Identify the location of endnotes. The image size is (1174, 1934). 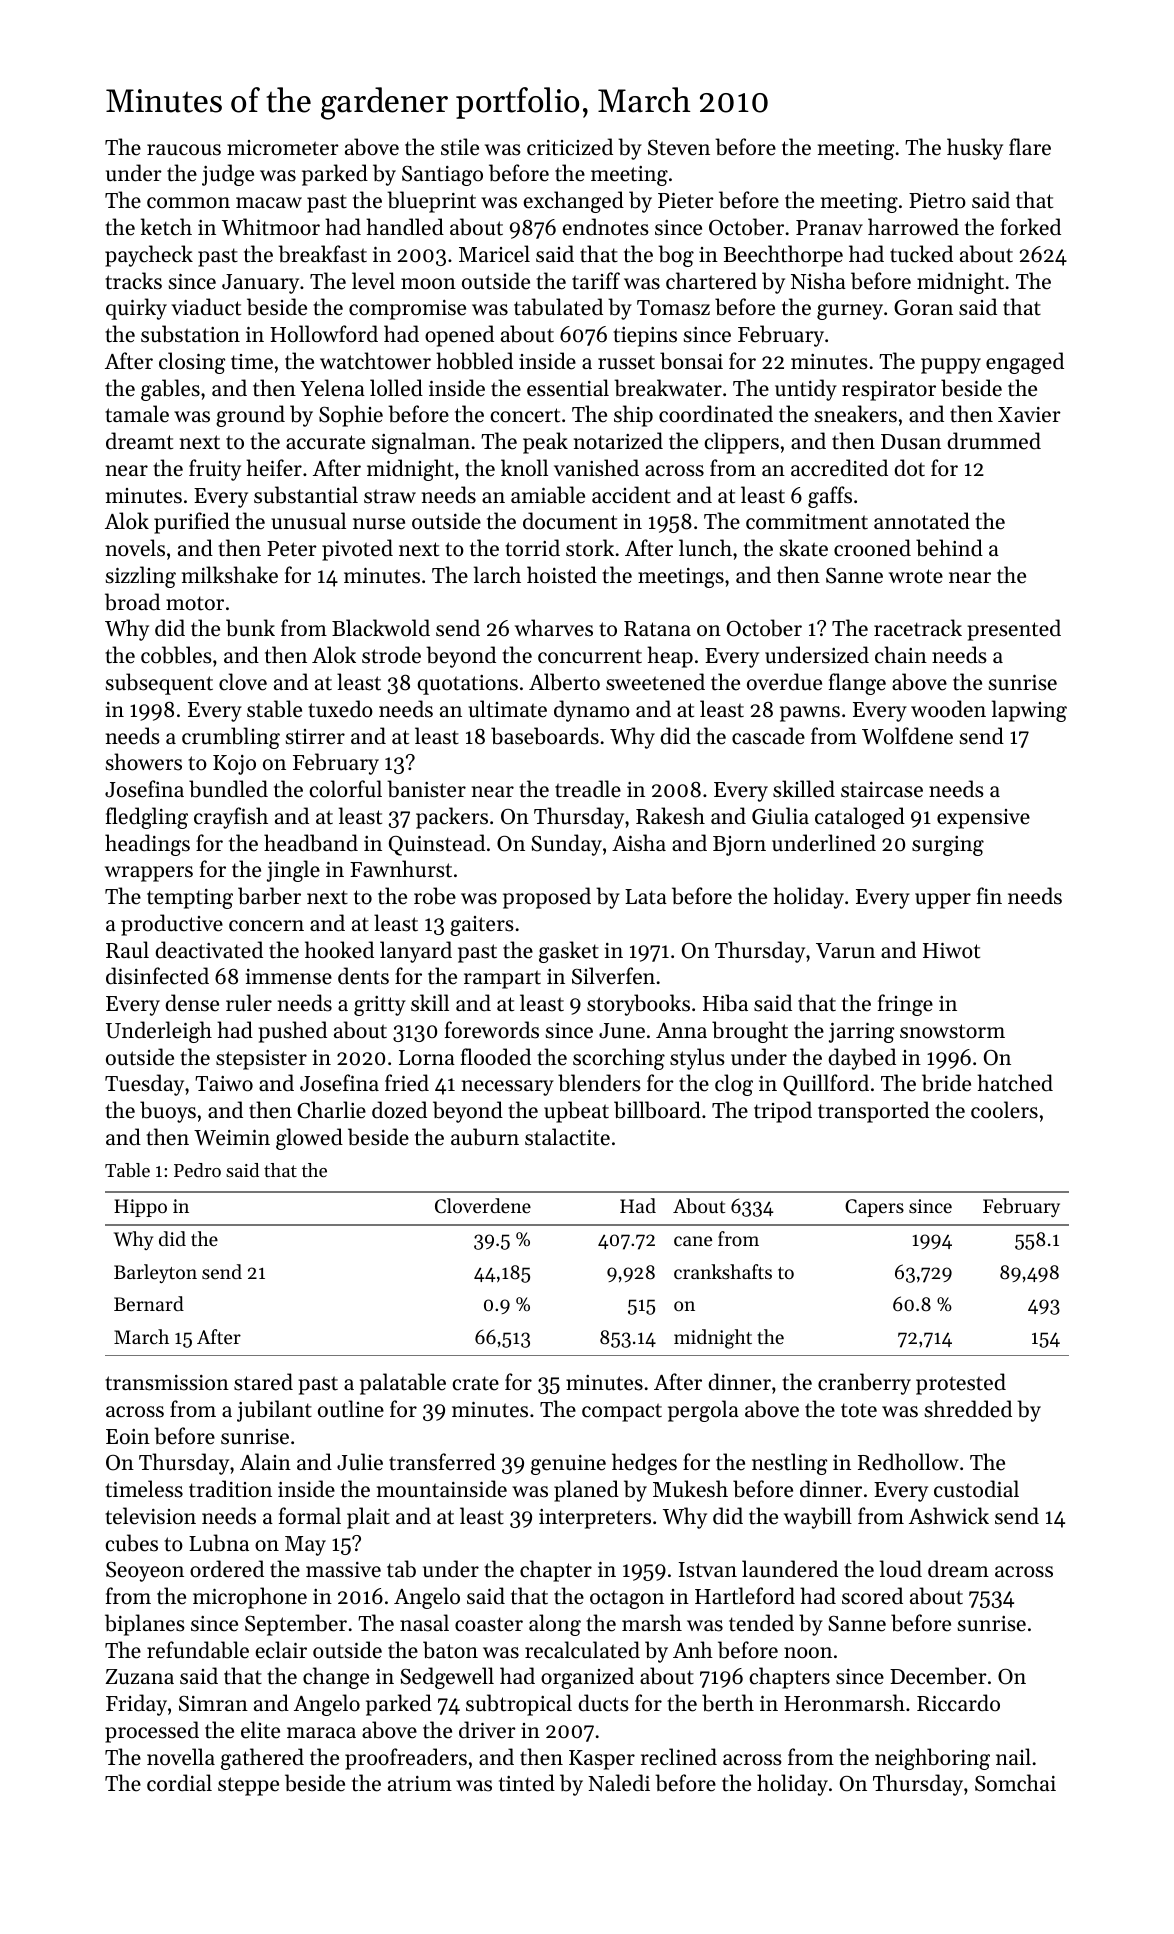
(605, 227).
